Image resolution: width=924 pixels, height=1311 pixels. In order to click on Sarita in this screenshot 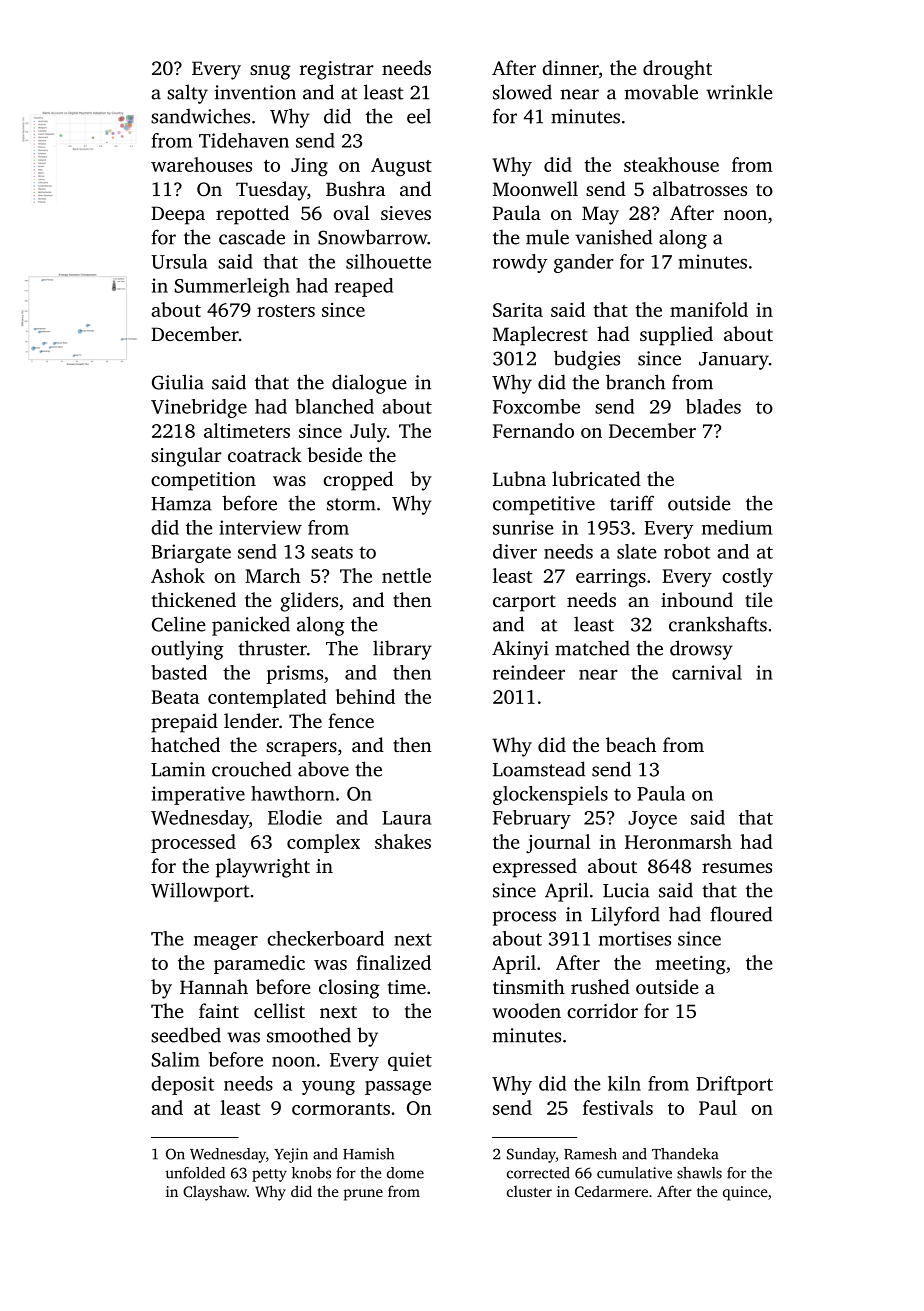, I will do `click(518, 310)`.
